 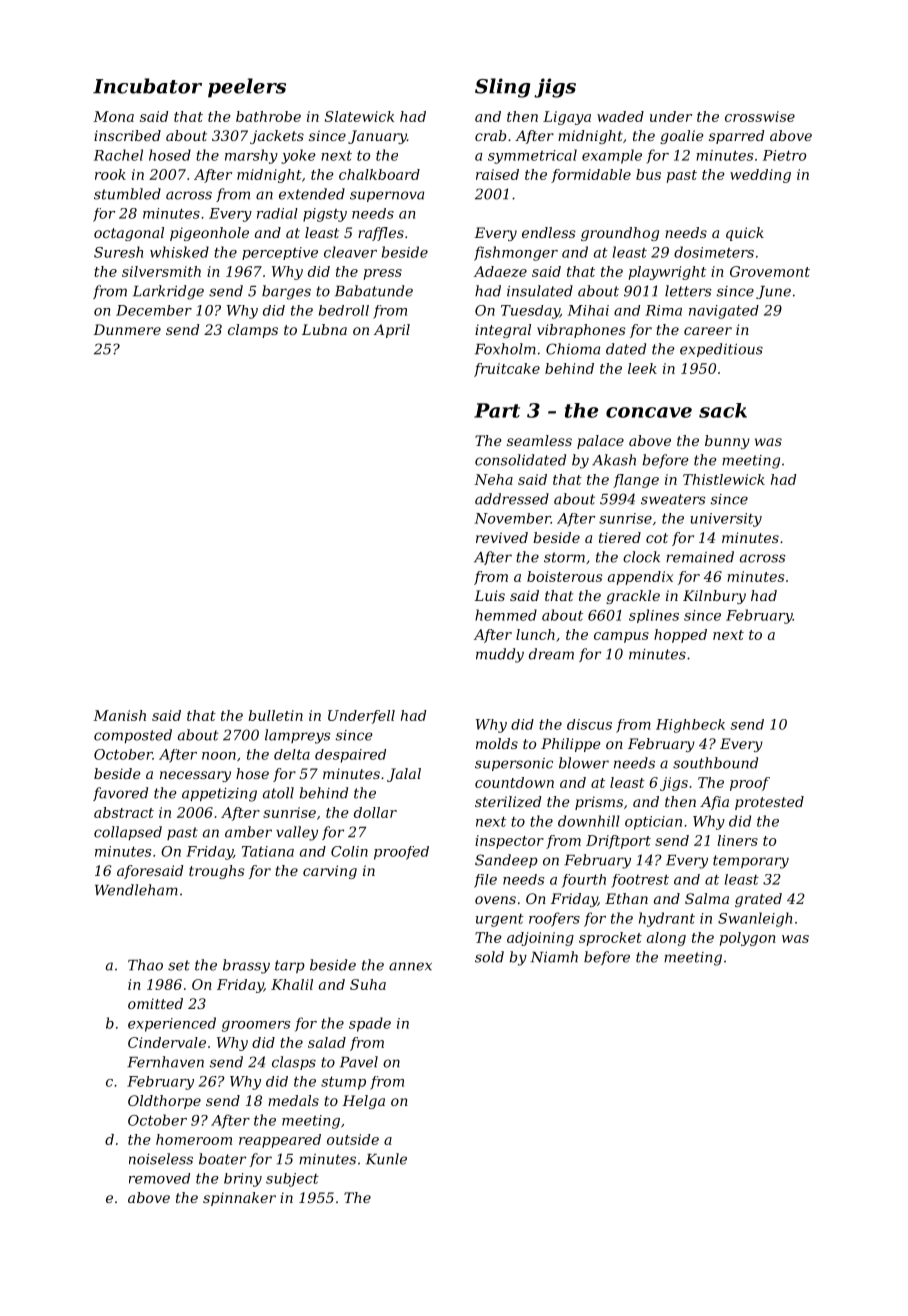 What do you see at coordinates (666, 939) in the screenshot?
I see `along` at bounding box center [666, 939].
